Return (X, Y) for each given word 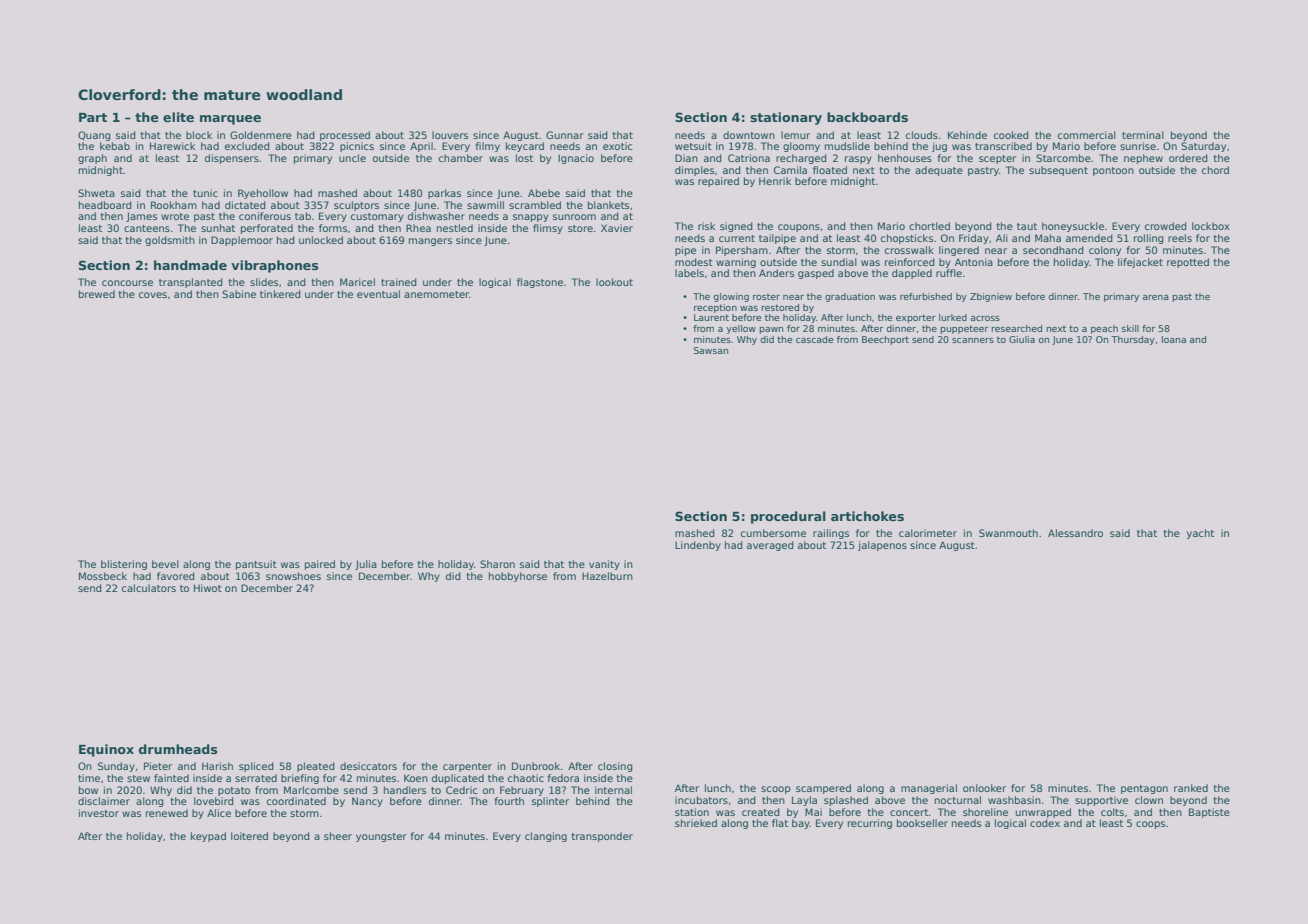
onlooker (984, 788)
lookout (614, 282)
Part (93, 117)
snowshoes (293, 576)
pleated (316, 767)
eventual (378, 294)
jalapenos (882, 546)
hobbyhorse (518, 577)
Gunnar (565, 135)
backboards (867, 117)
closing (615, 767)
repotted (1188, 263)
